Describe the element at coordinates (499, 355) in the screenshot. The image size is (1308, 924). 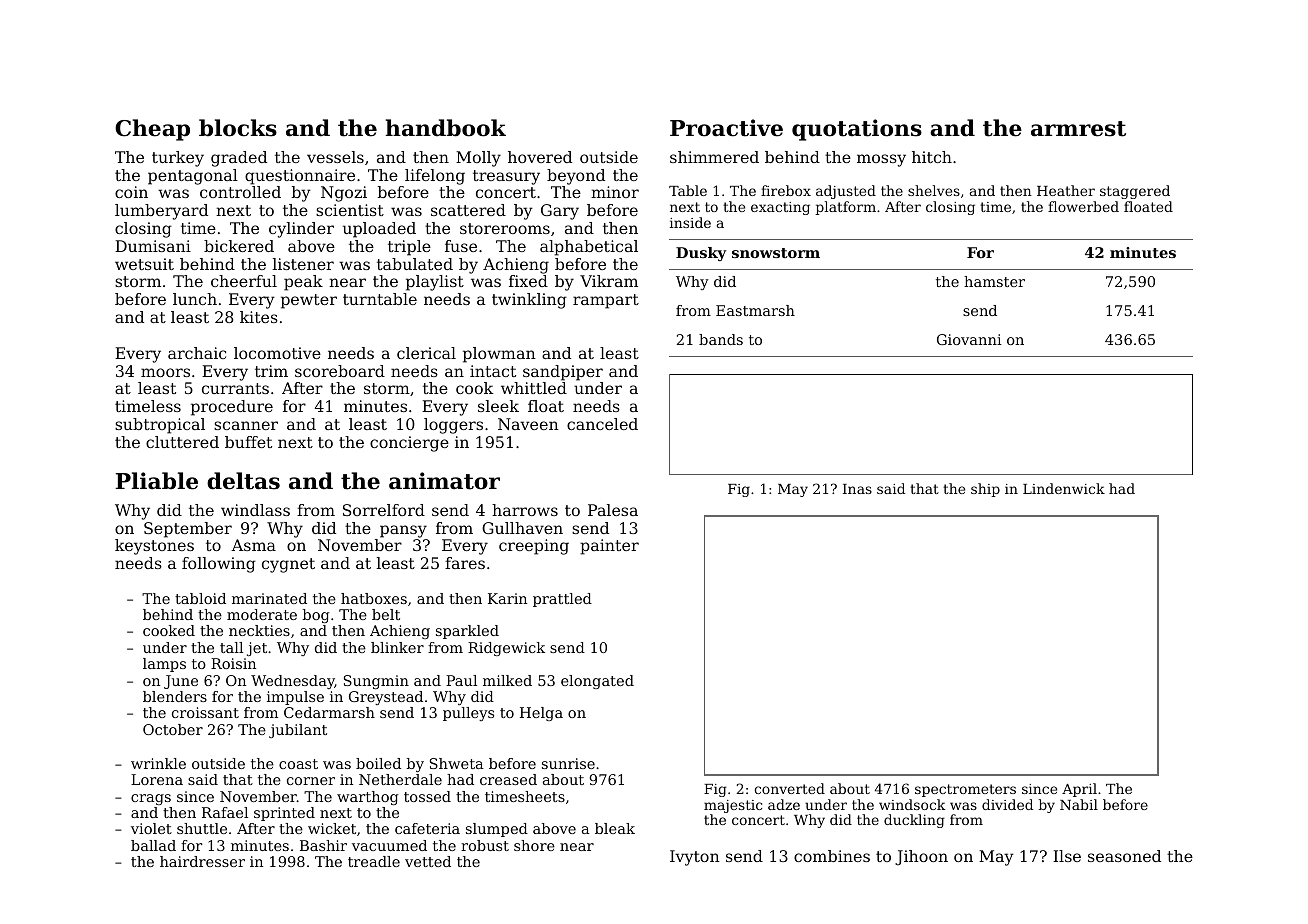
I see `plowman` at that location.
